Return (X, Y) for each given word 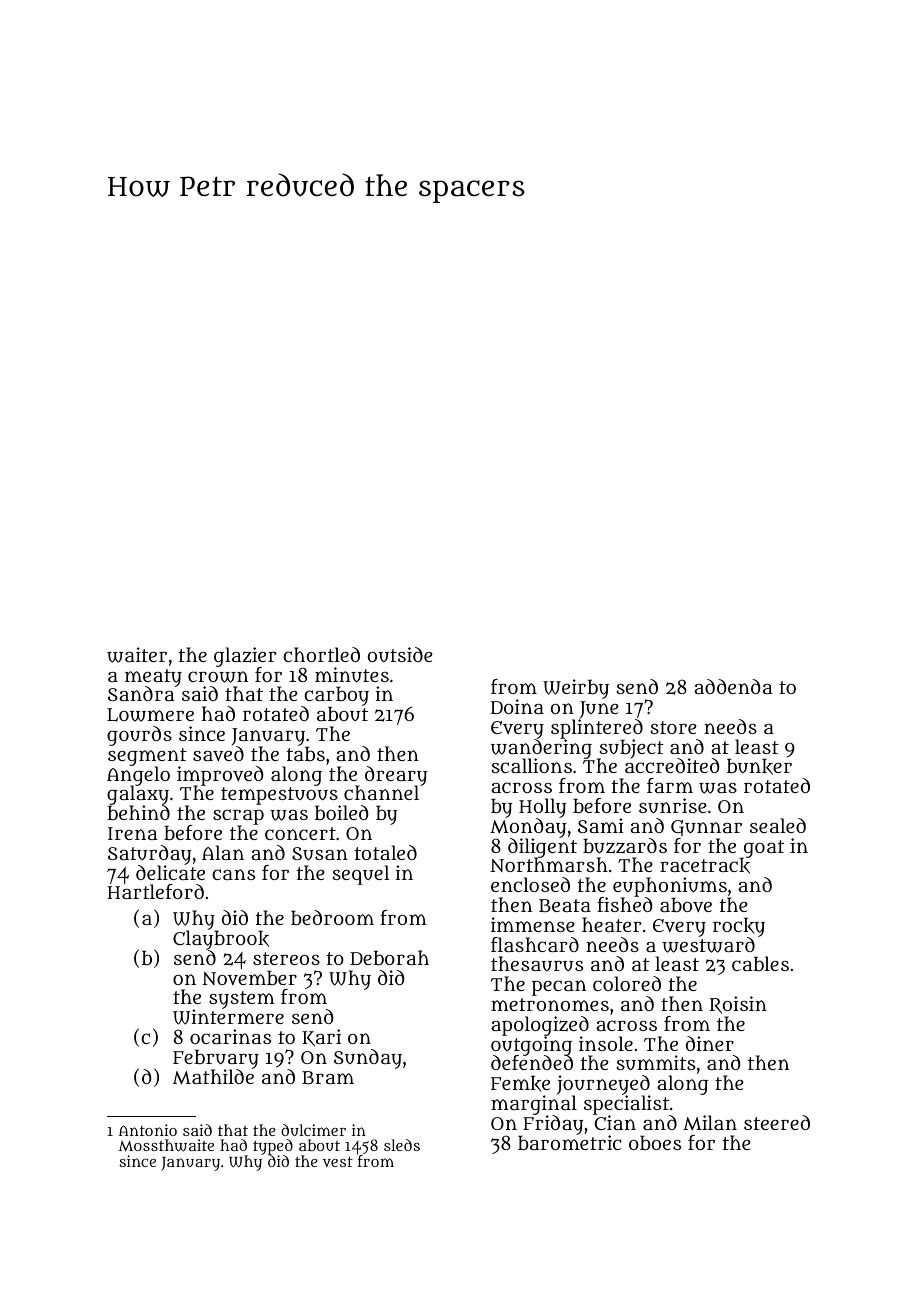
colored (627, 983)
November (249, 977)
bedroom (332, 917)
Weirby (576, 689)
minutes (352, 675)
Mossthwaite (166, 1145)
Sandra (141, 694)
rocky (739, 927)
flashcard (535, 944)
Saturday (149, 855)
